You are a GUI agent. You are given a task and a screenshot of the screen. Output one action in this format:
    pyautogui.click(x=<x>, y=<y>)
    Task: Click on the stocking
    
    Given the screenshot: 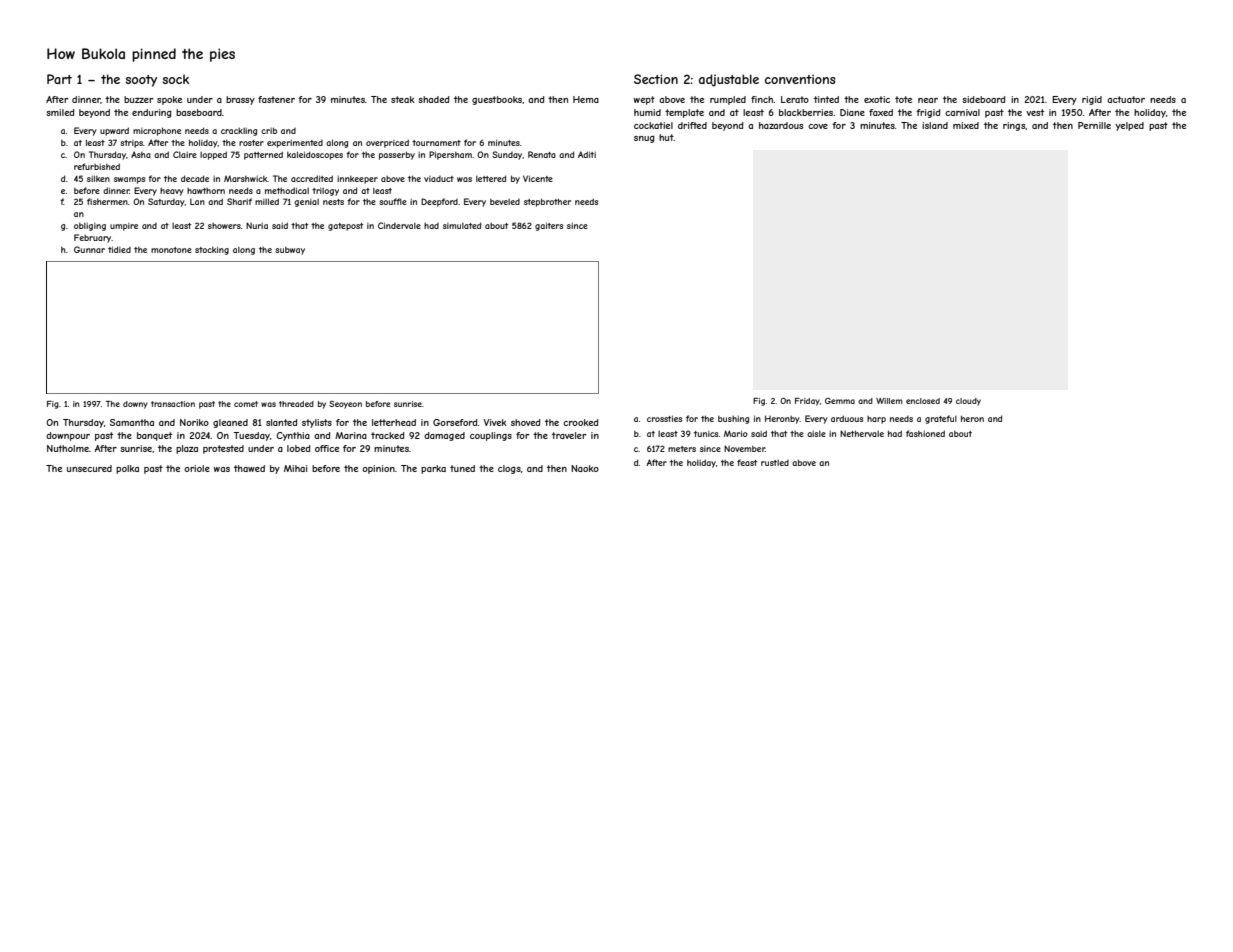 What is the action you would take?
    pyautogui.click(x=212, y=250)
